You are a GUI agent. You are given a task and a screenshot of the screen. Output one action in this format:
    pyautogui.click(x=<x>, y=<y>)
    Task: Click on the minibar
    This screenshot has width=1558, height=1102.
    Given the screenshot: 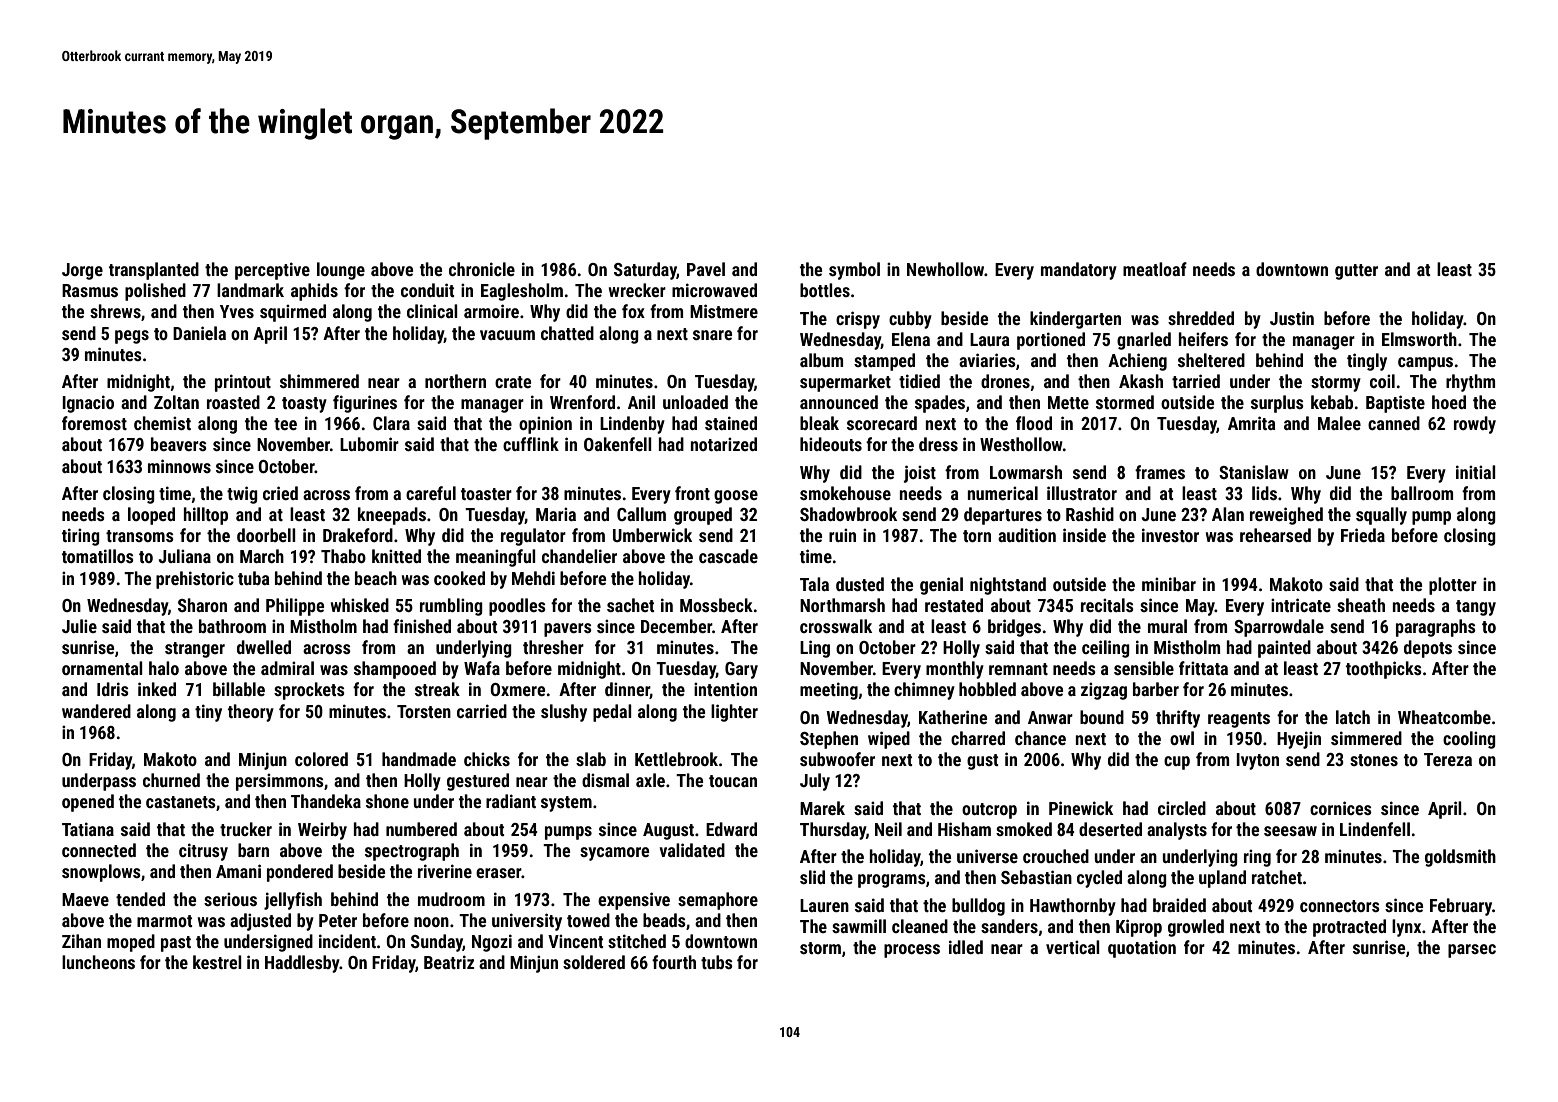 What is the action you would take?
    pyautogui.click(x=1169, y=584)
